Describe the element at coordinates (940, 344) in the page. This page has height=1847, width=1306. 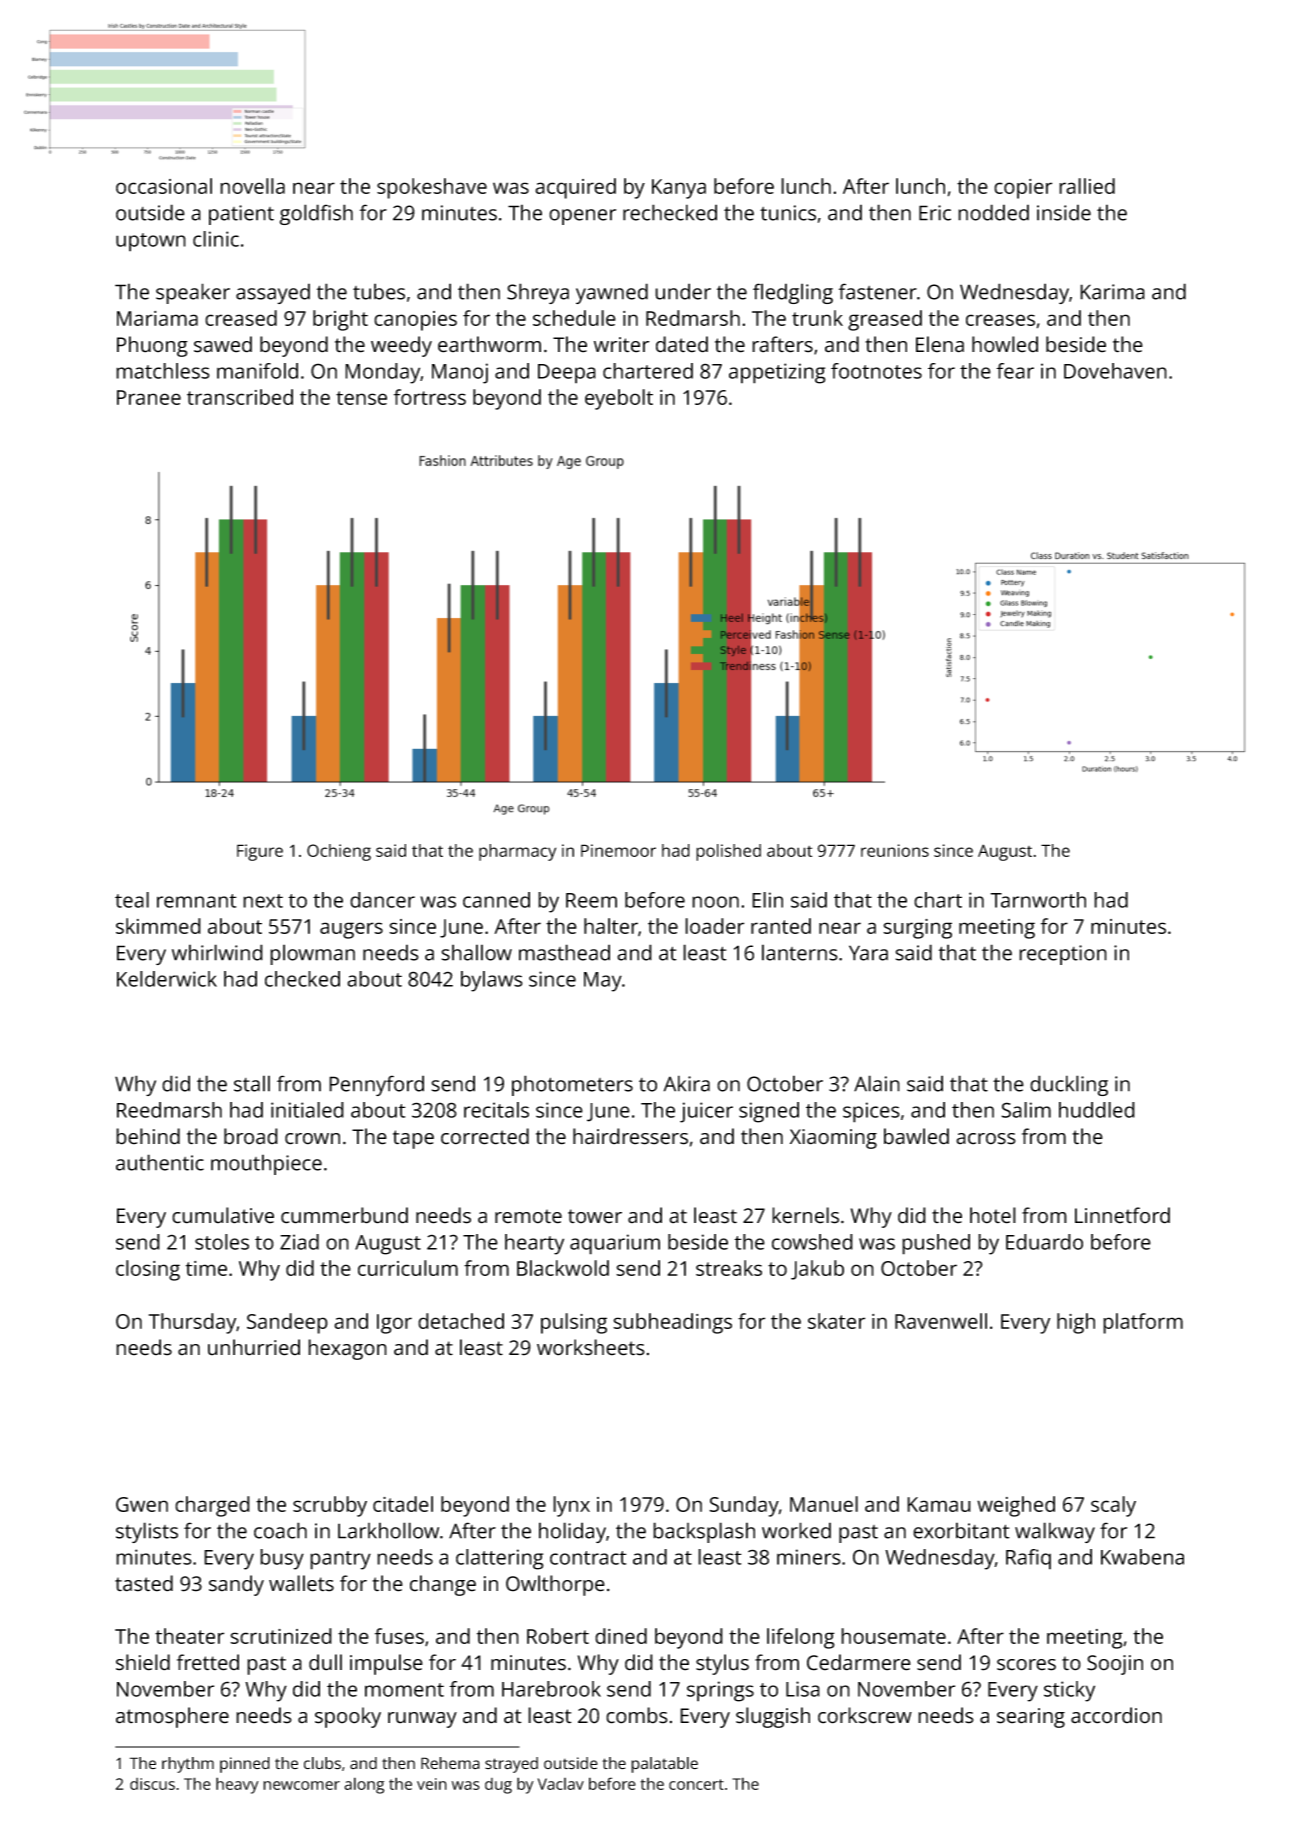
I see `Elena` at that location.
